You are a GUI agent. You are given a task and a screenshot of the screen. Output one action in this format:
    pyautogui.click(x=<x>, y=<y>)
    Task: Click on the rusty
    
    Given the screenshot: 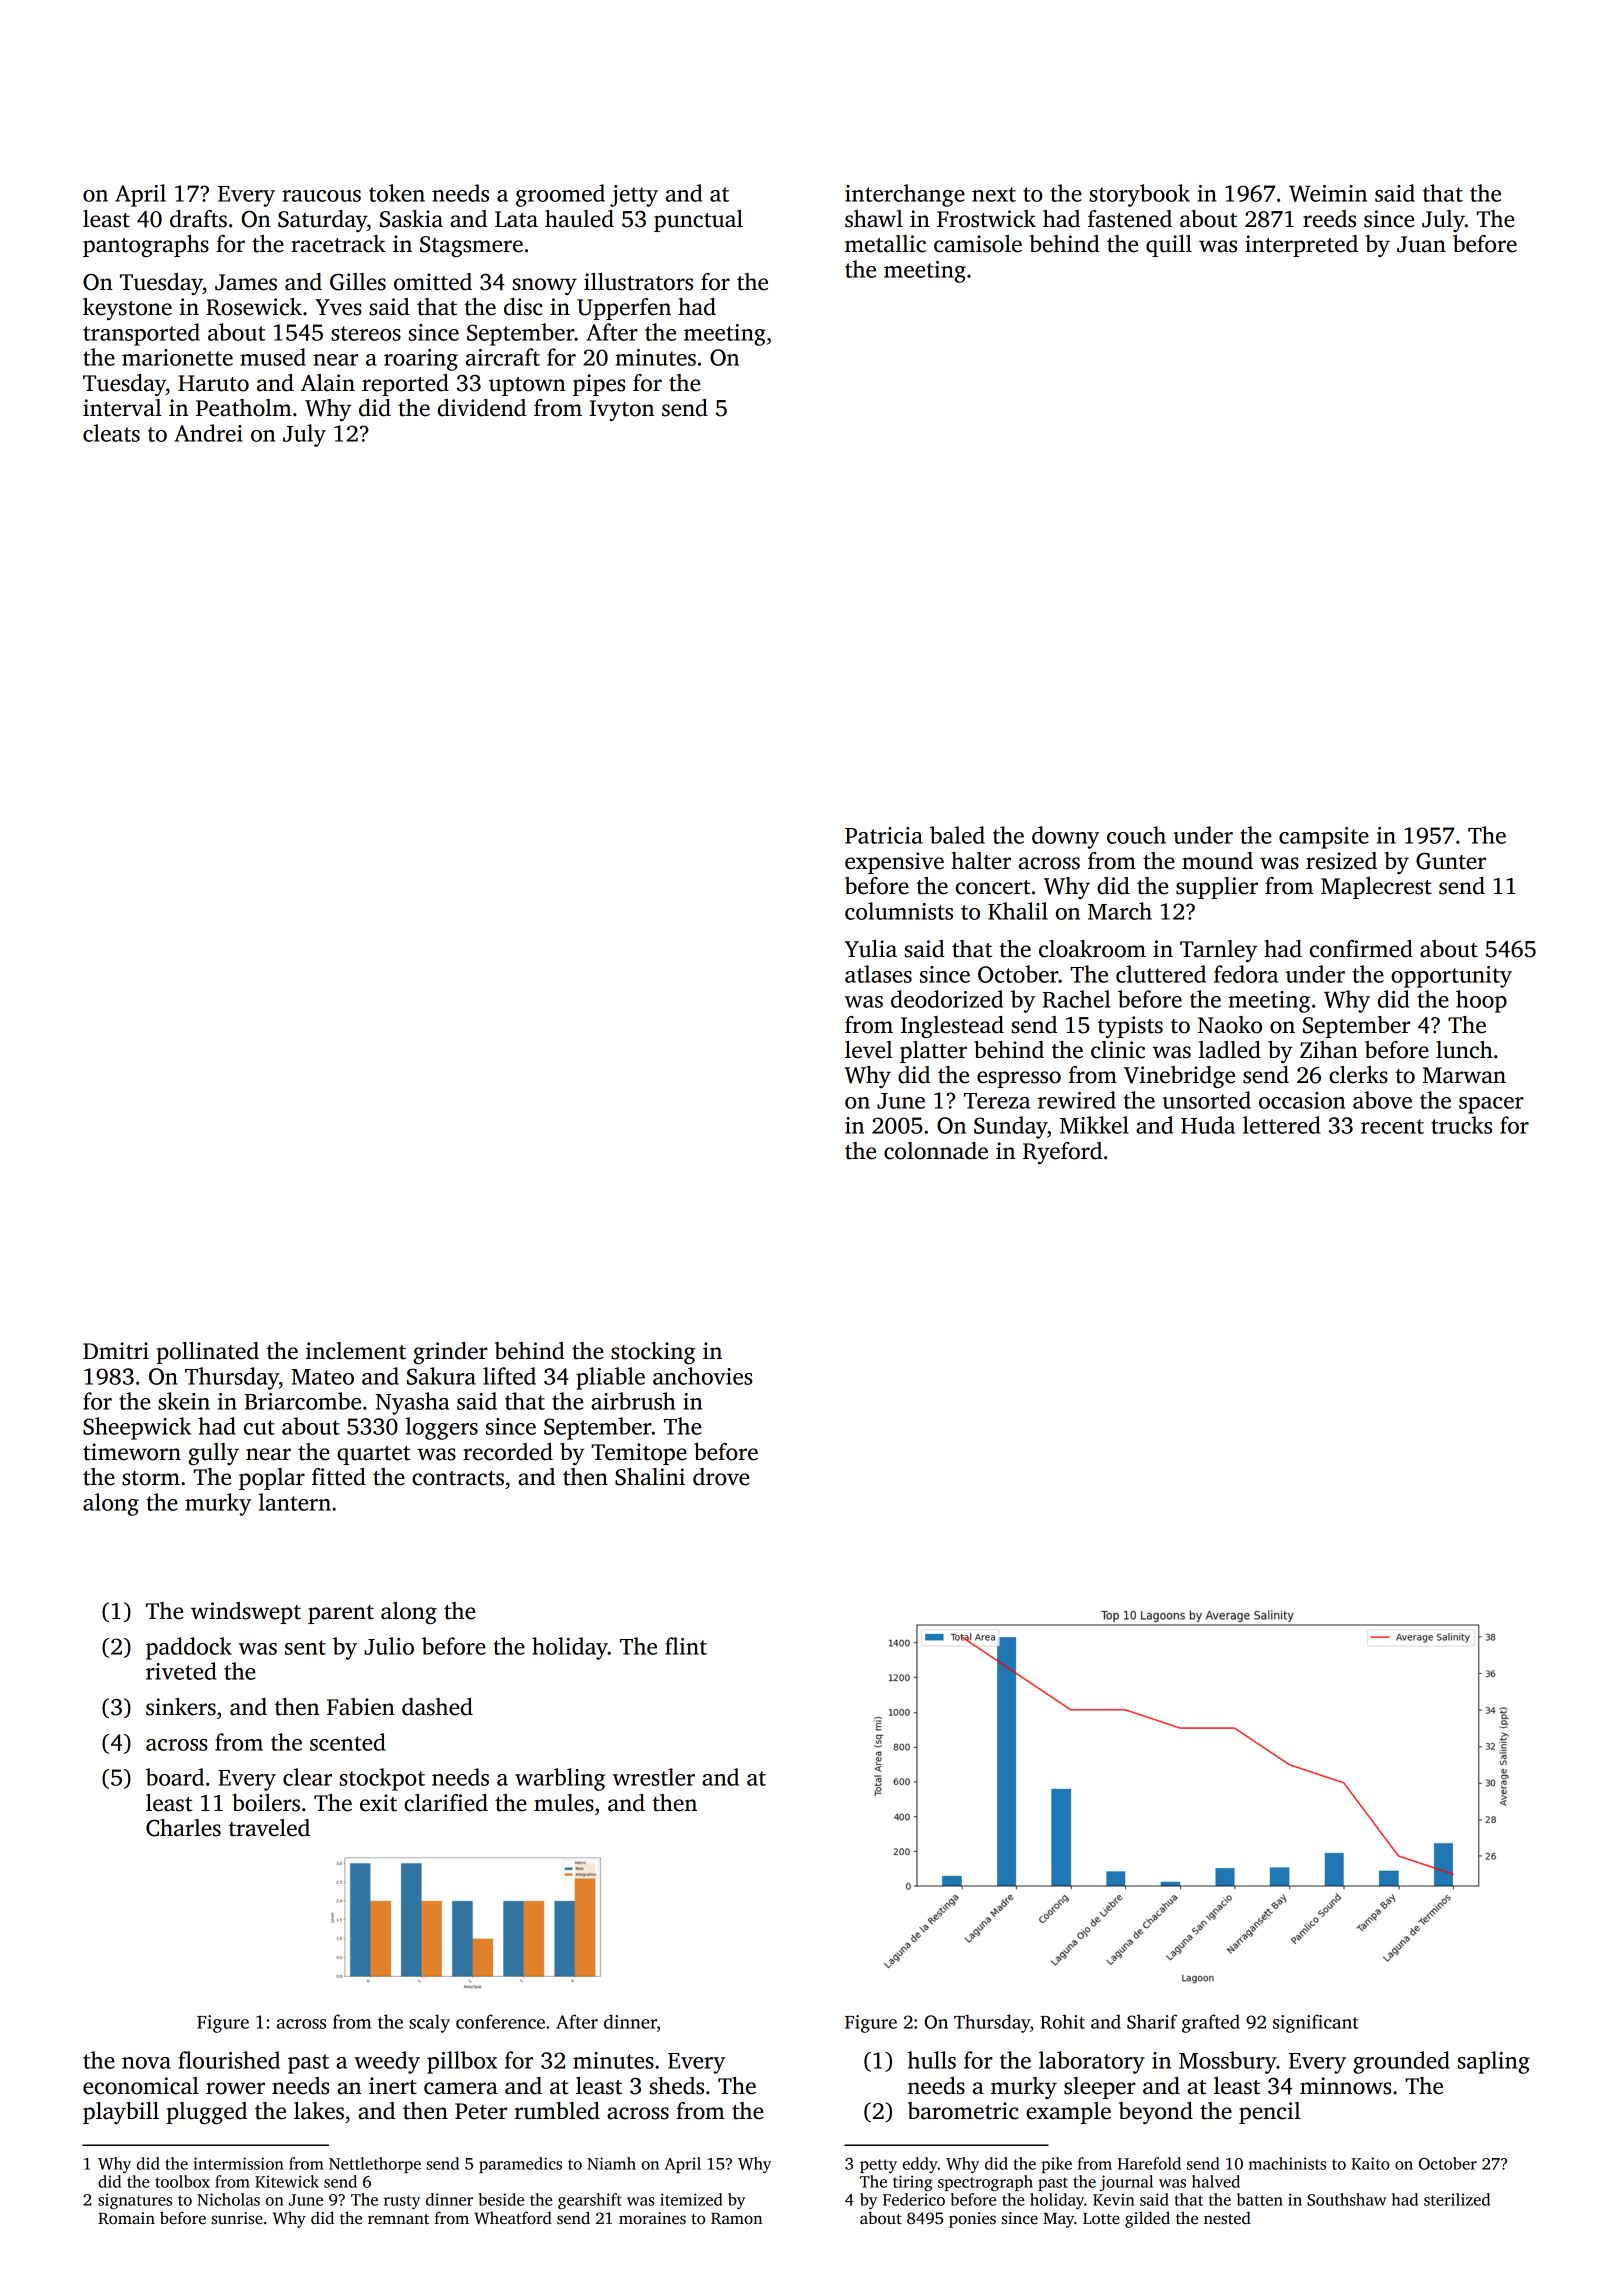 What is the action you would take?
    pyautogui.click(x=402, y=2202)
